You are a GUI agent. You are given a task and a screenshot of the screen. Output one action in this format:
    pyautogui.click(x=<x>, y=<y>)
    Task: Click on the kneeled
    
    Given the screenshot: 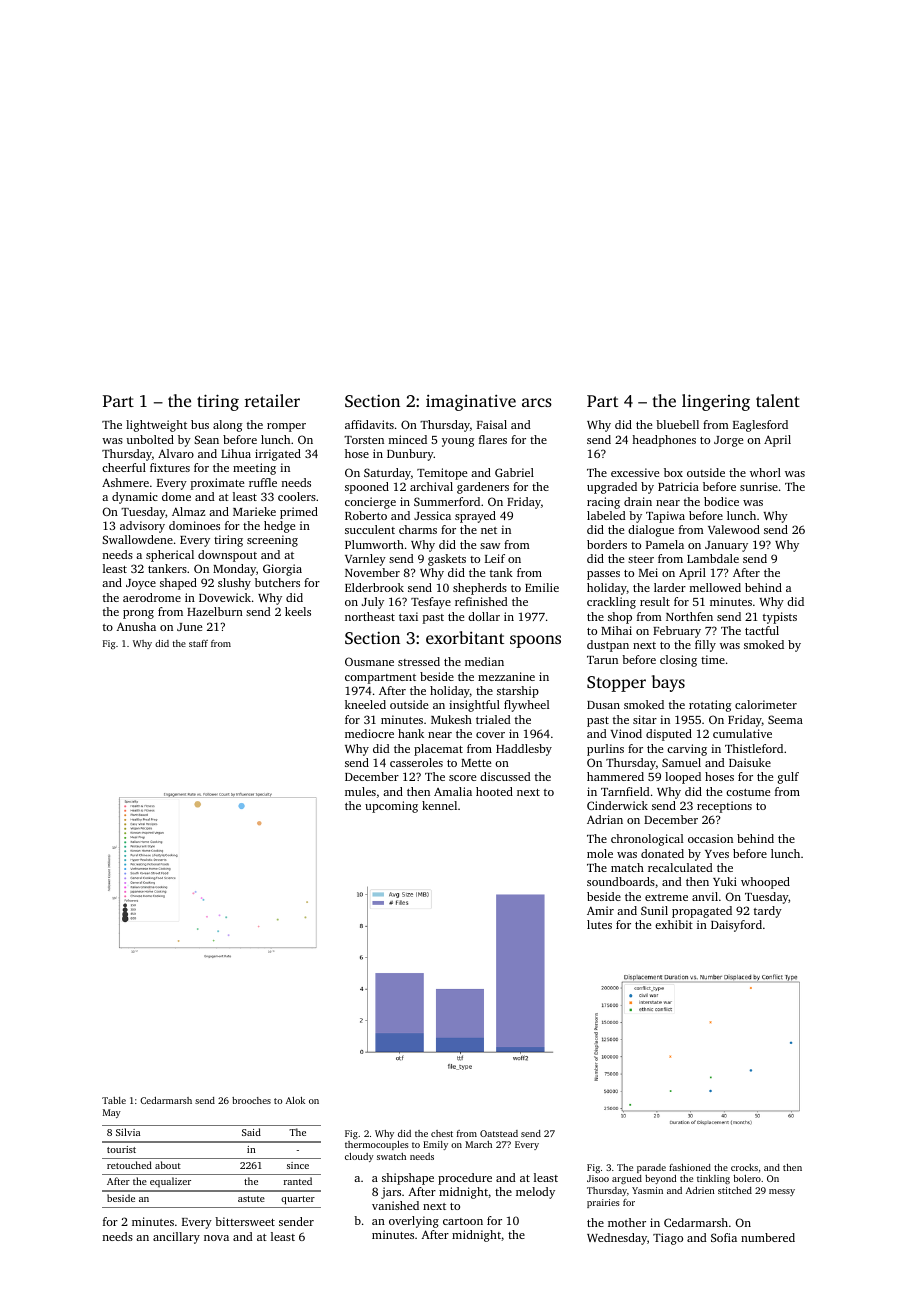 What is the action you would take?
    pyautogui.click(x=365, y=704)
